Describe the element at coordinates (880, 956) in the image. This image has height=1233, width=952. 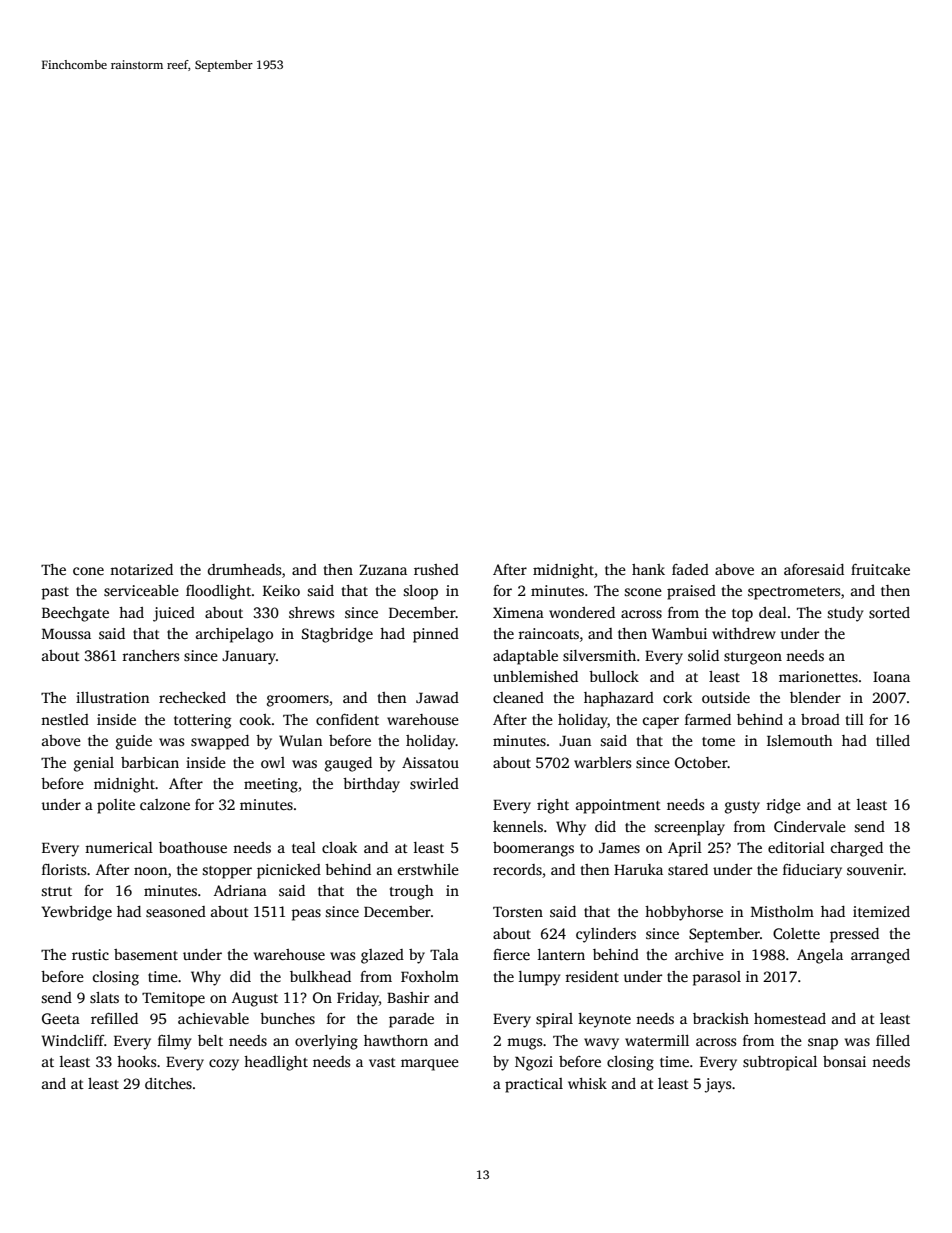
I see `arranged` at that location.
